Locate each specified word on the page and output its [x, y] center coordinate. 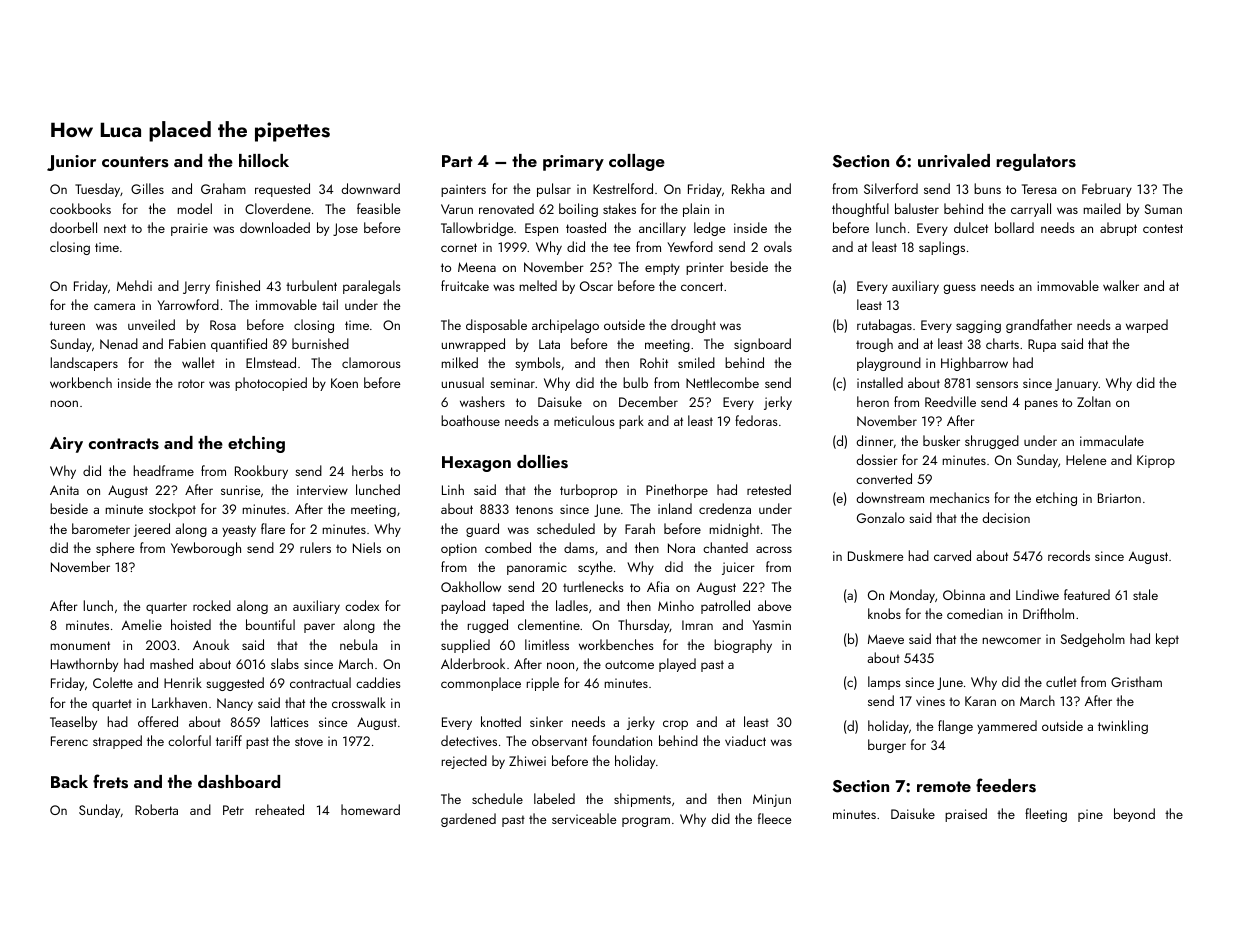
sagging [978, 326]
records [1069, 555]
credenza [725, 508]
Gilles [147, 188]
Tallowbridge [477, 229]
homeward [370, 809]
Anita [64, 490]
